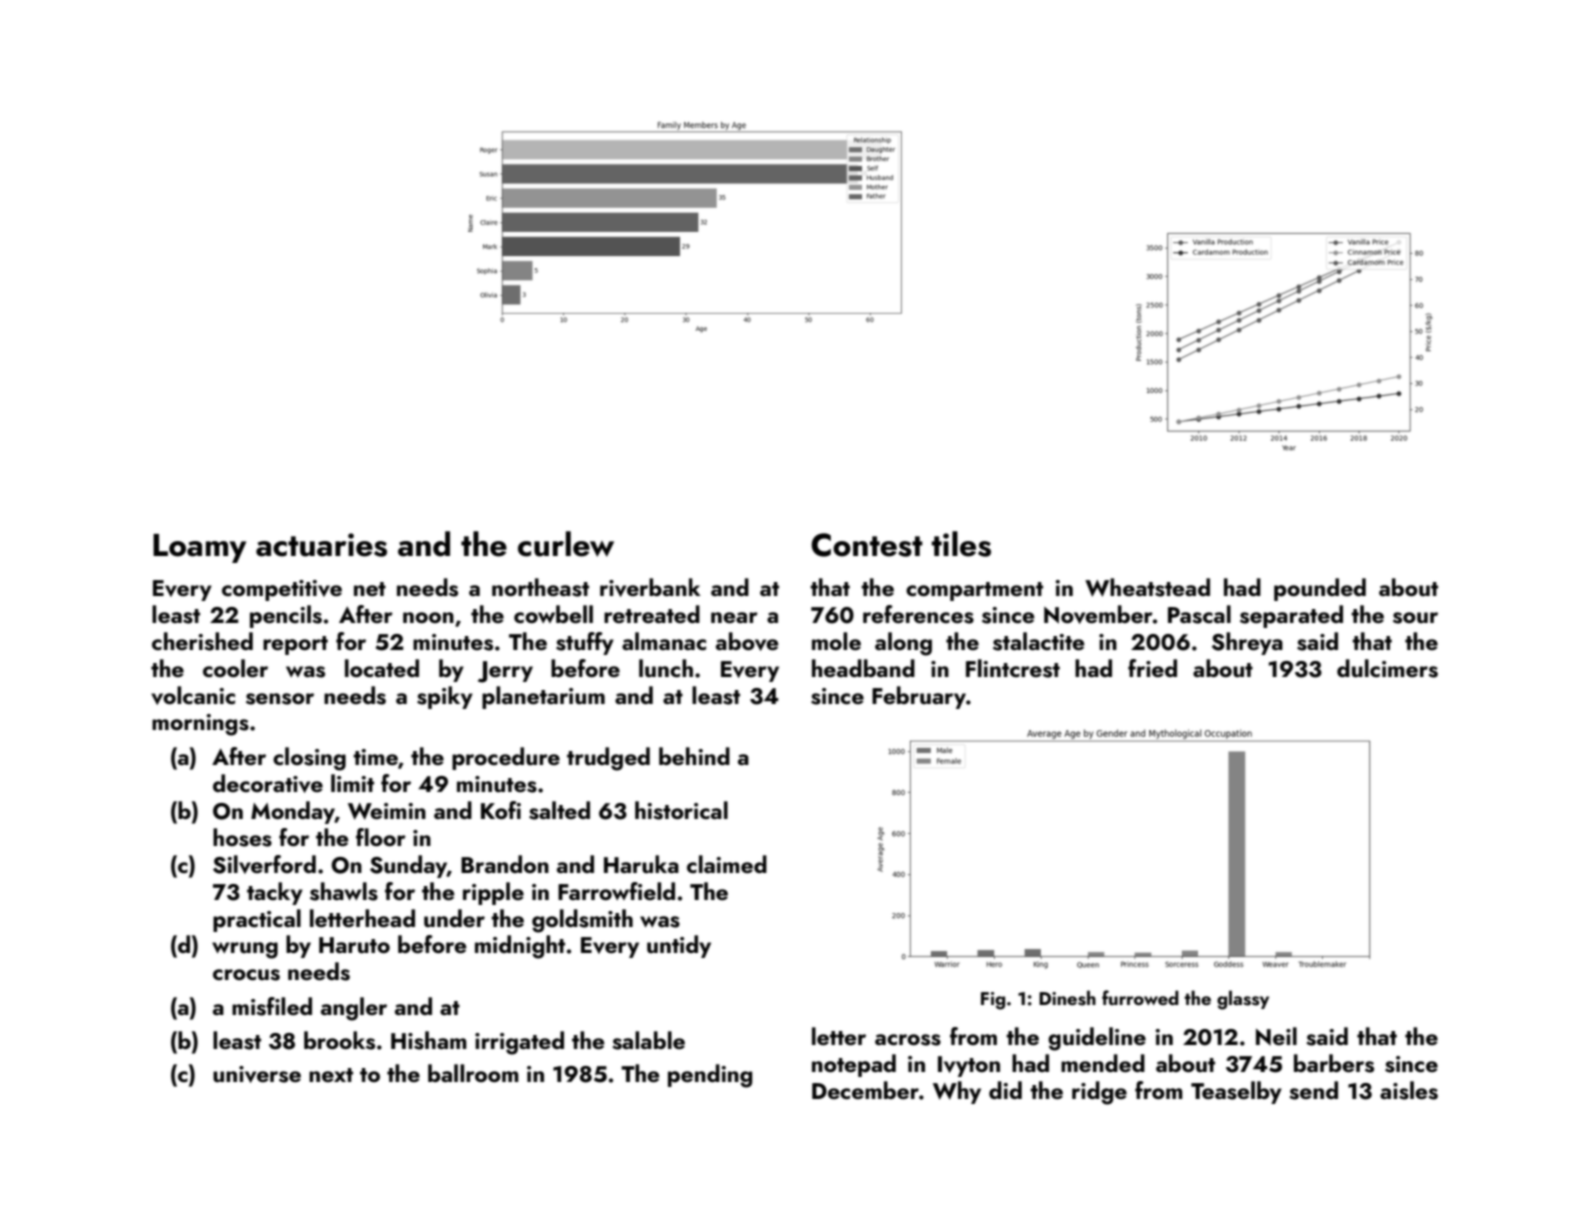  Describe the element at coordinates (321, 545) in the image. I see `actuaries` at that location.
